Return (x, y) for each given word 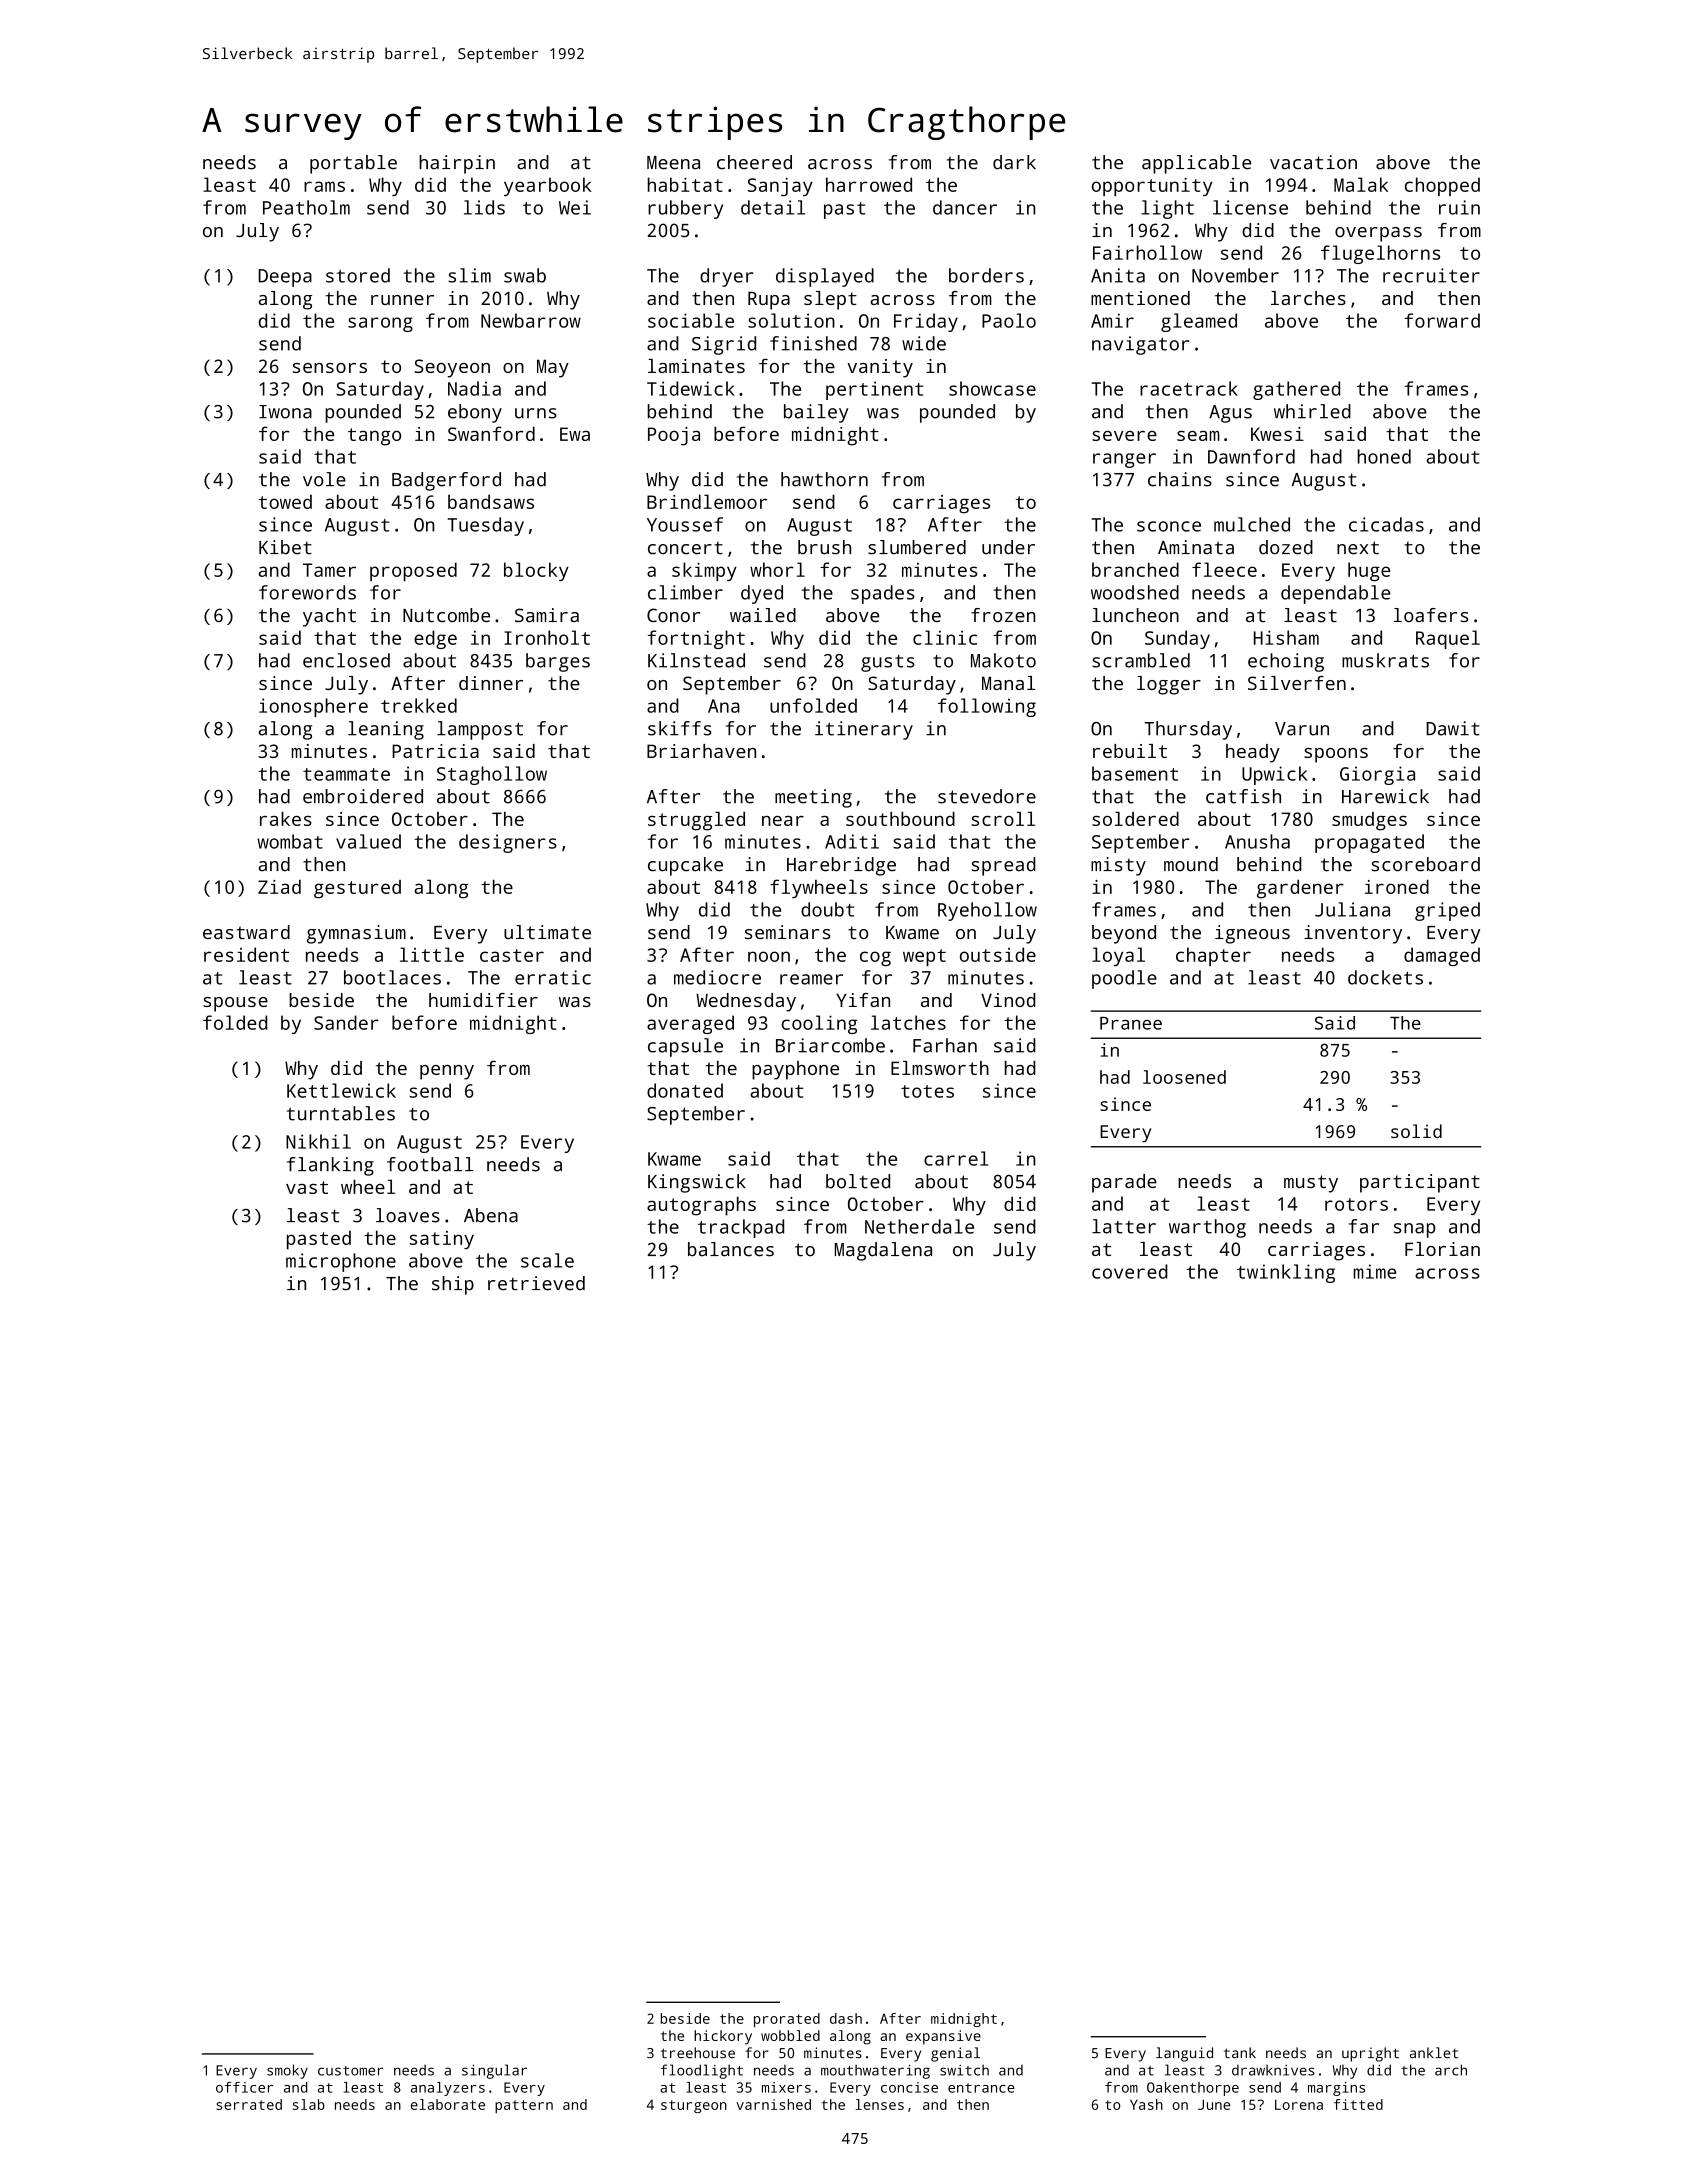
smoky (287, 2071)
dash (846, 2018)
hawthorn (824, 479)
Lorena (1299, 2105)
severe (1124, 436)
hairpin (457, 164)
